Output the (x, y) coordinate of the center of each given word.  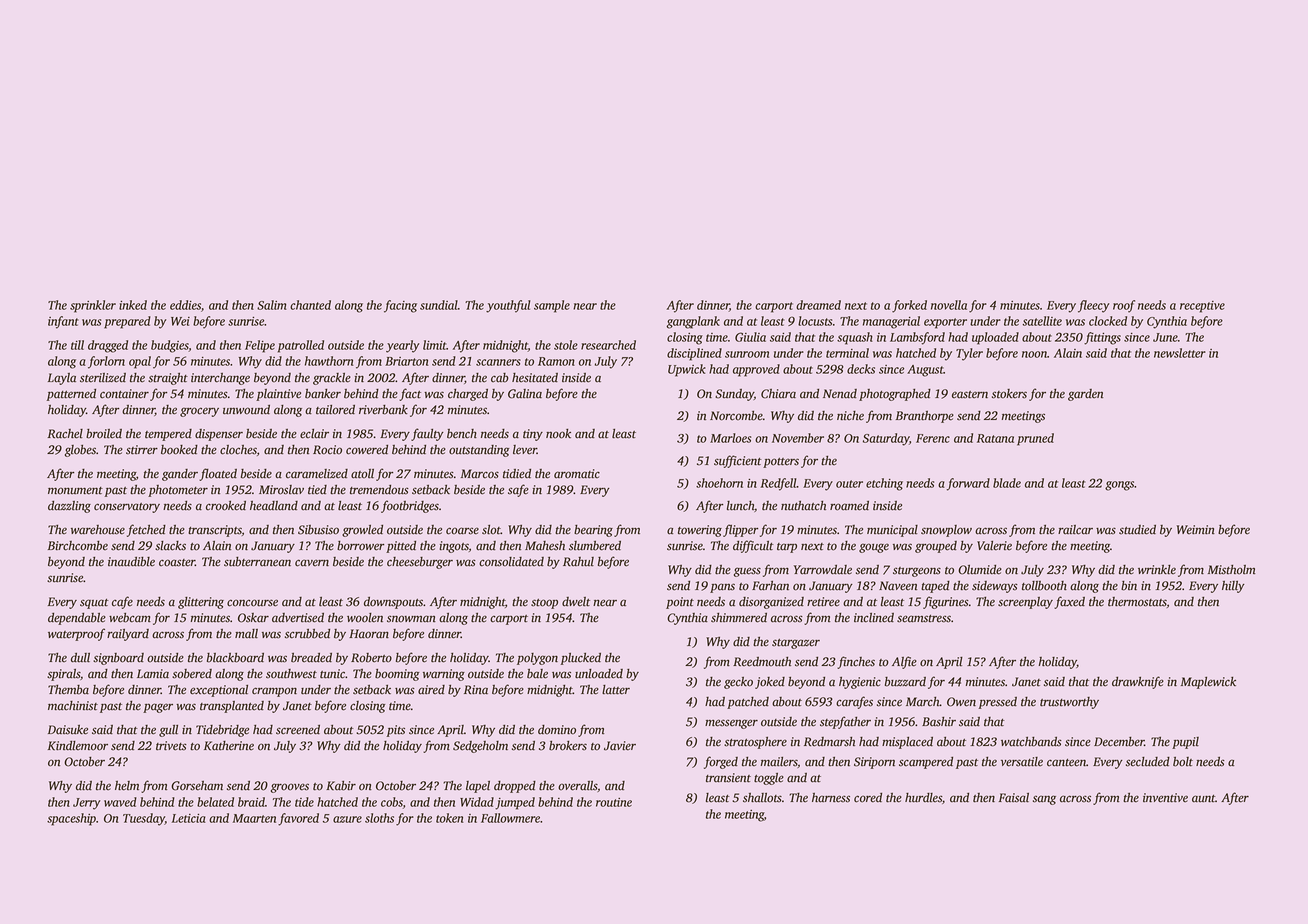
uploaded (995, 338)
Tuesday (144, 819)
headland (274, 506)
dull (80, 658)
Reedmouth (762, 662)
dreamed (818, 305)
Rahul (578, 562)
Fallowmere (510, 818)
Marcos (480, 474)
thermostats (1137, 602)
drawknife (1138, 682)
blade (1007, 483)
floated (218, 474)
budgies (170, 346)
